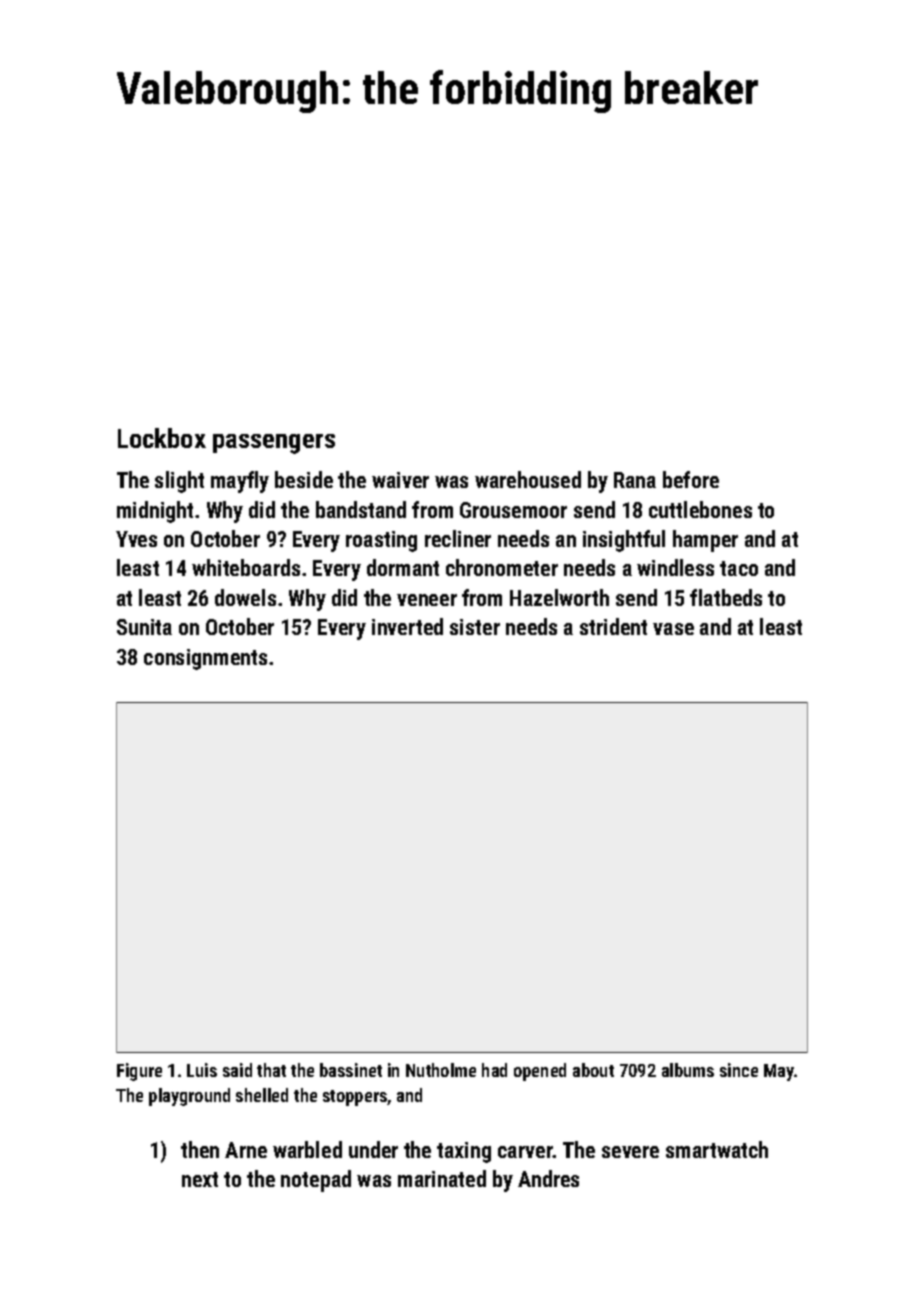 The image size is (924, 1314). What do you see at coordinates (502, 567) in the screenshot?
I see `chronometer` at bounding box center [502, 567].
